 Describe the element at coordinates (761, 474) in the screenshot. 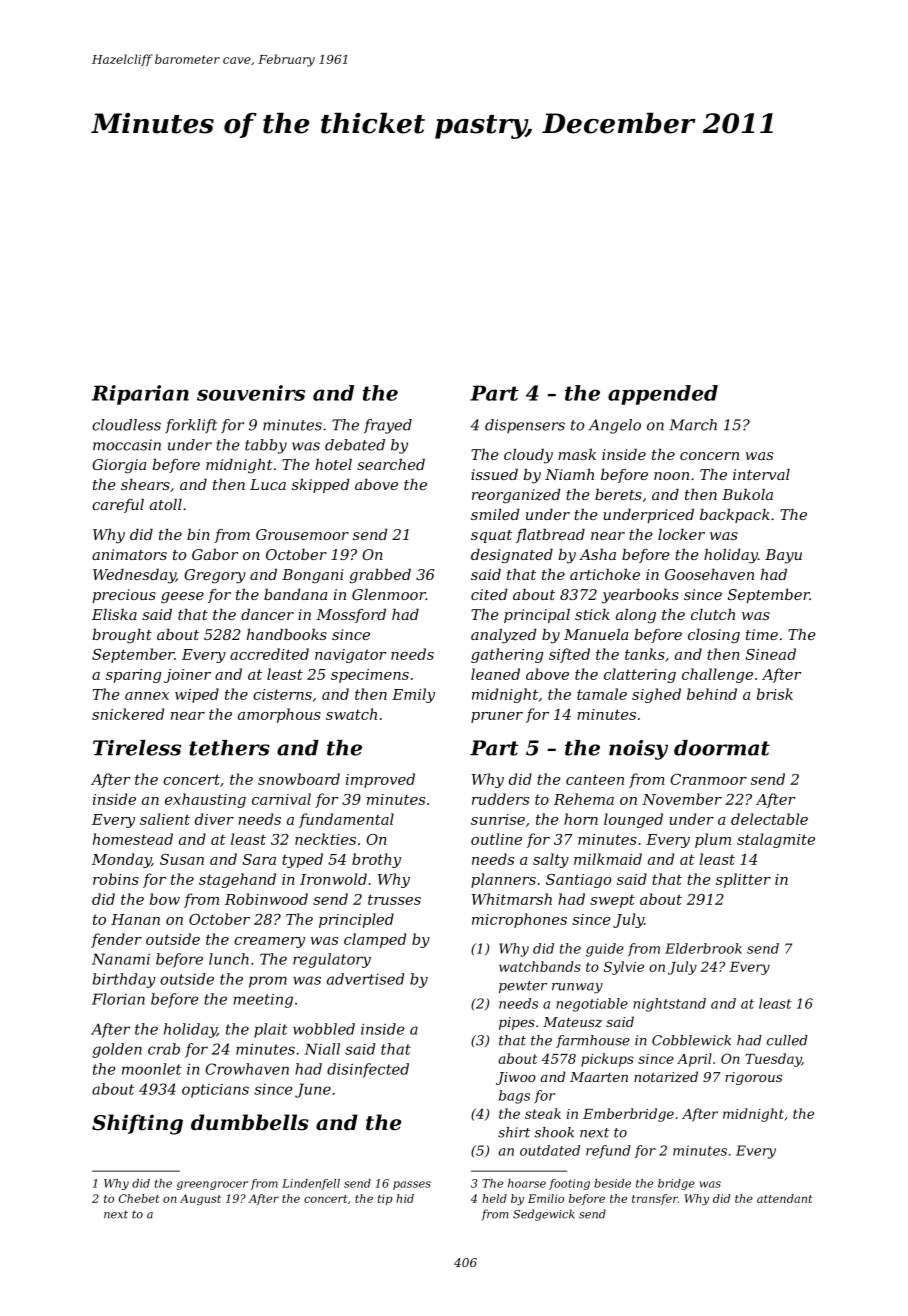

I see `interval` at that location.
